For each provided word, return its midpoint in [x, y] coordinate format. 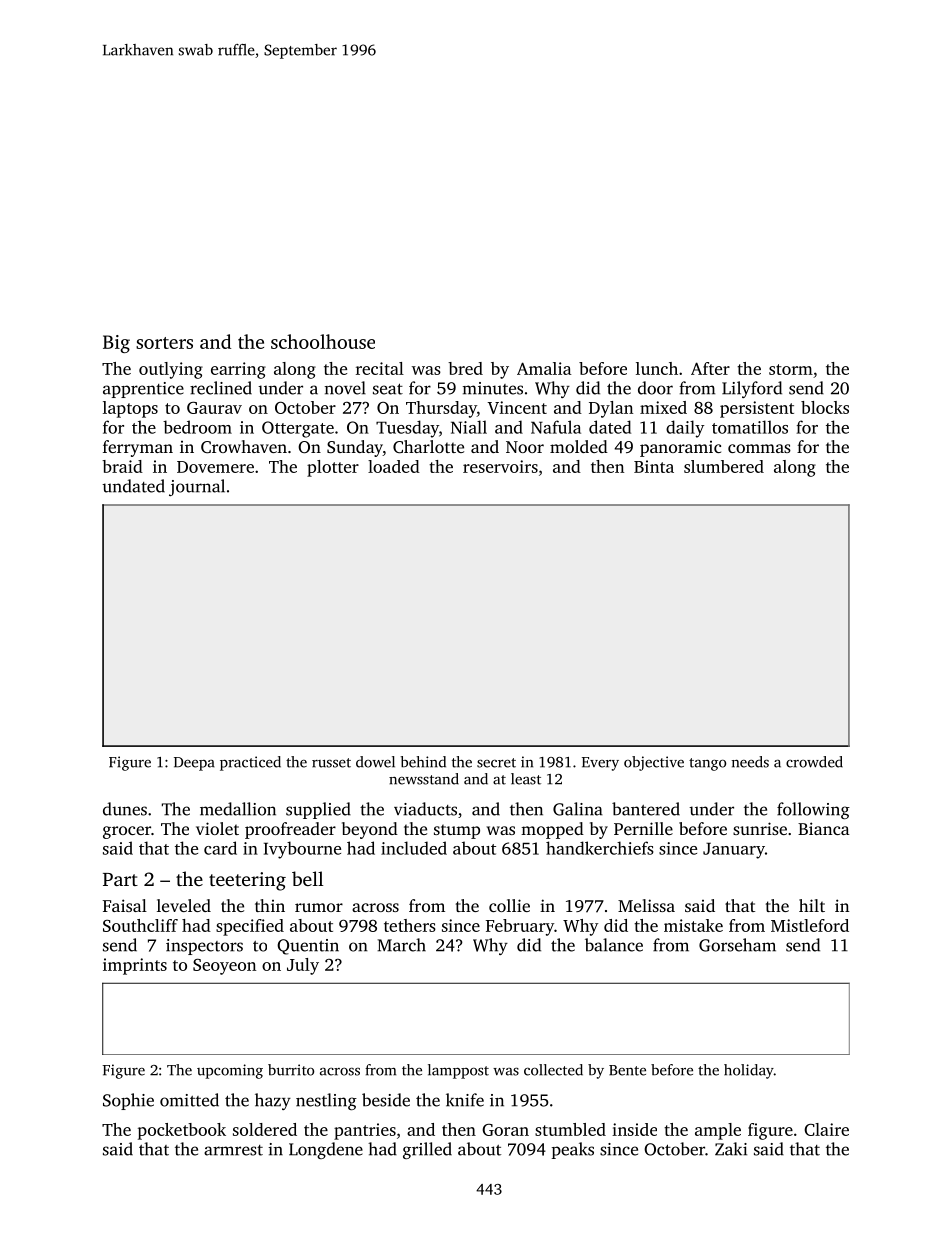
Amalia [544, 368]
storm [791, 369]
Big [116, 344]
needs [750, 762]
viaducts [425, 809]
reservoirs [500, 466]
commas [759, 448]
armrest [233, 1150]
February [520, 927]
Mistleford [810, 925]
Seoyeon [224, 966]
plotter [333, 468]
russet [331, 763]
